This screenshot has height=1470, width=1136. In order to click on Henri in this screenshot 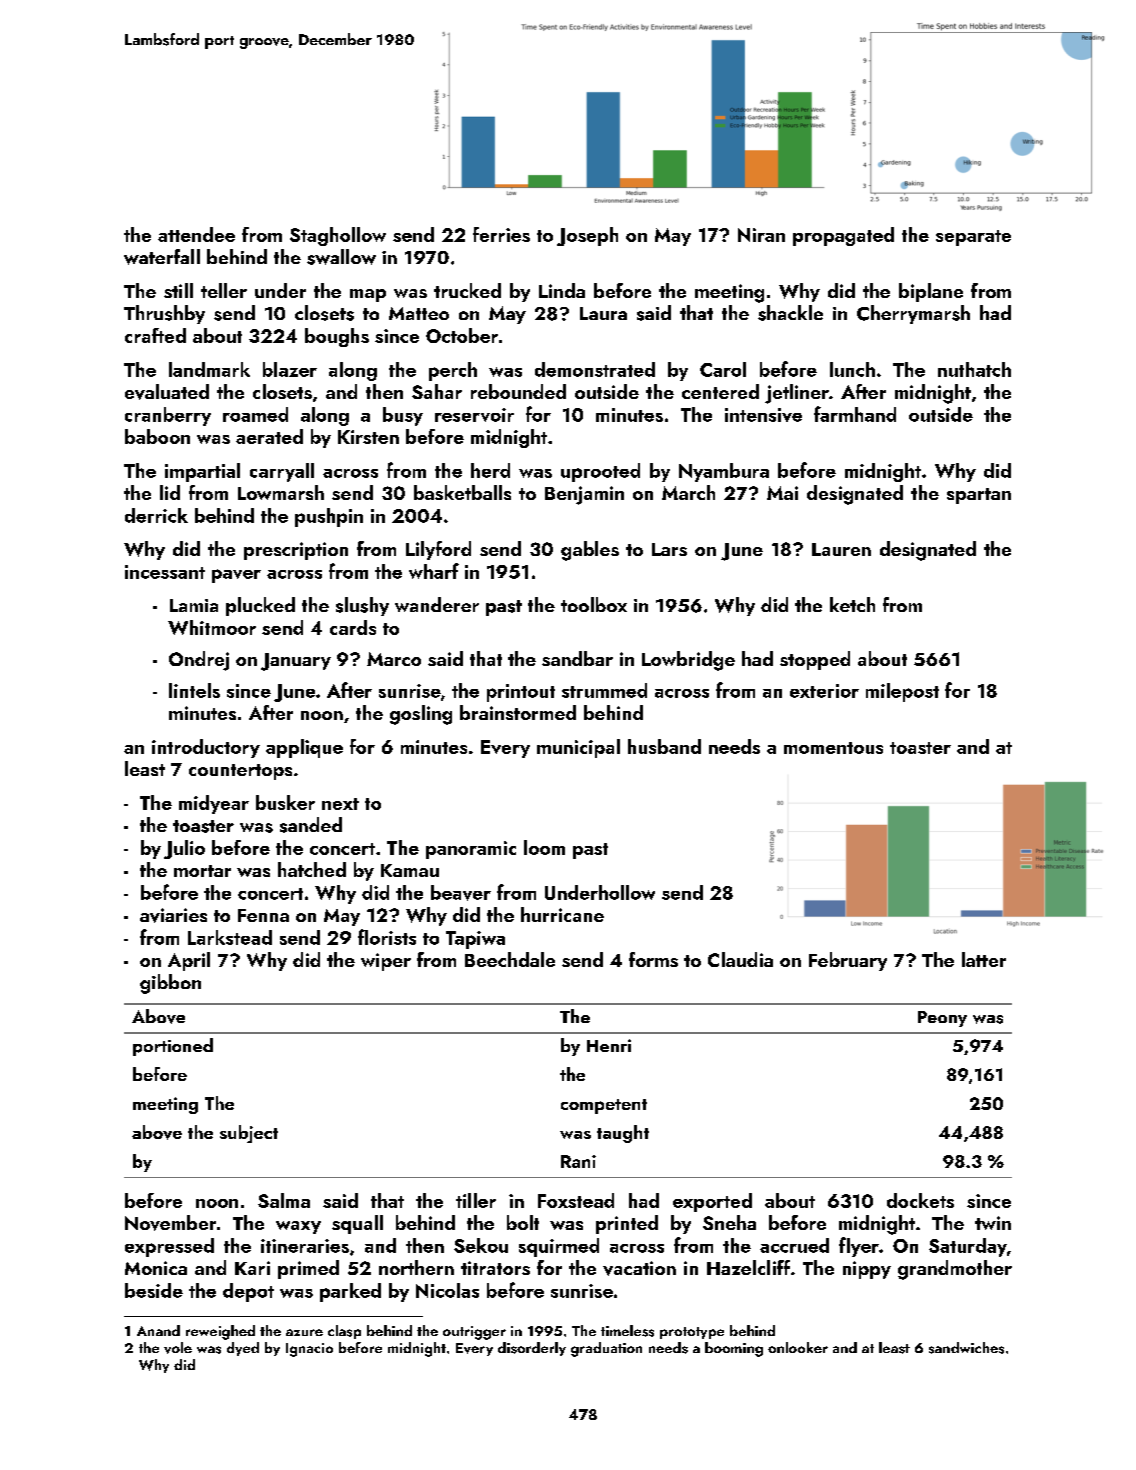, I will do `click(609, 1045)`.
